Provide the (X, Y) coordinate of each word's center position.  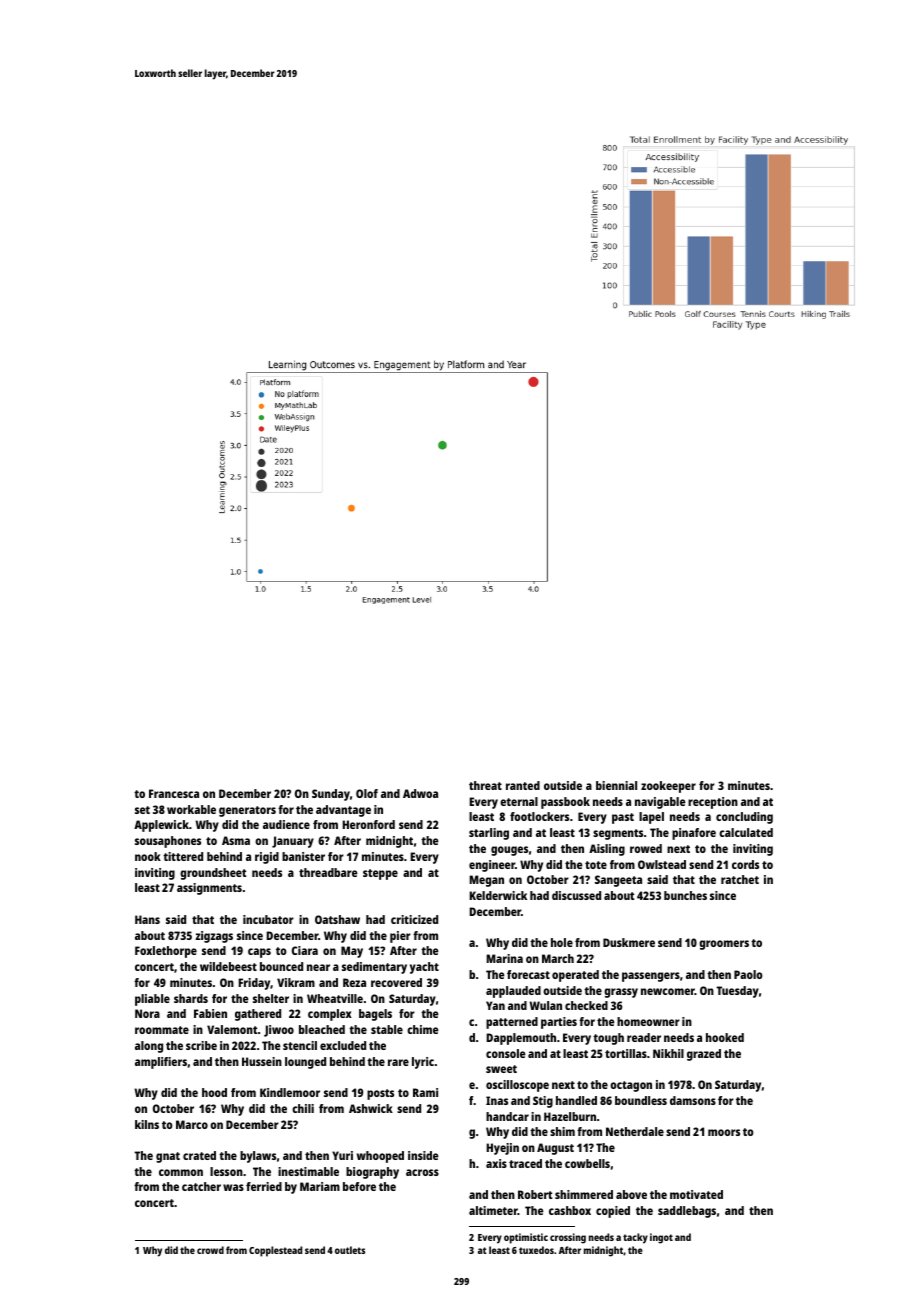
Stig (543, 1102)
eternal (519, 801)
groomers (724, 945)
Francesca (174, 793)
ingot (661, 1238)
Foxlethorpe (166, 952)
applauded (513, 992)
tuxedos (536, 1250)
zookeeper (668, 787)
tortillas (626, 1053)
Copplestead (275, 1251)
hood (214, 1092)
